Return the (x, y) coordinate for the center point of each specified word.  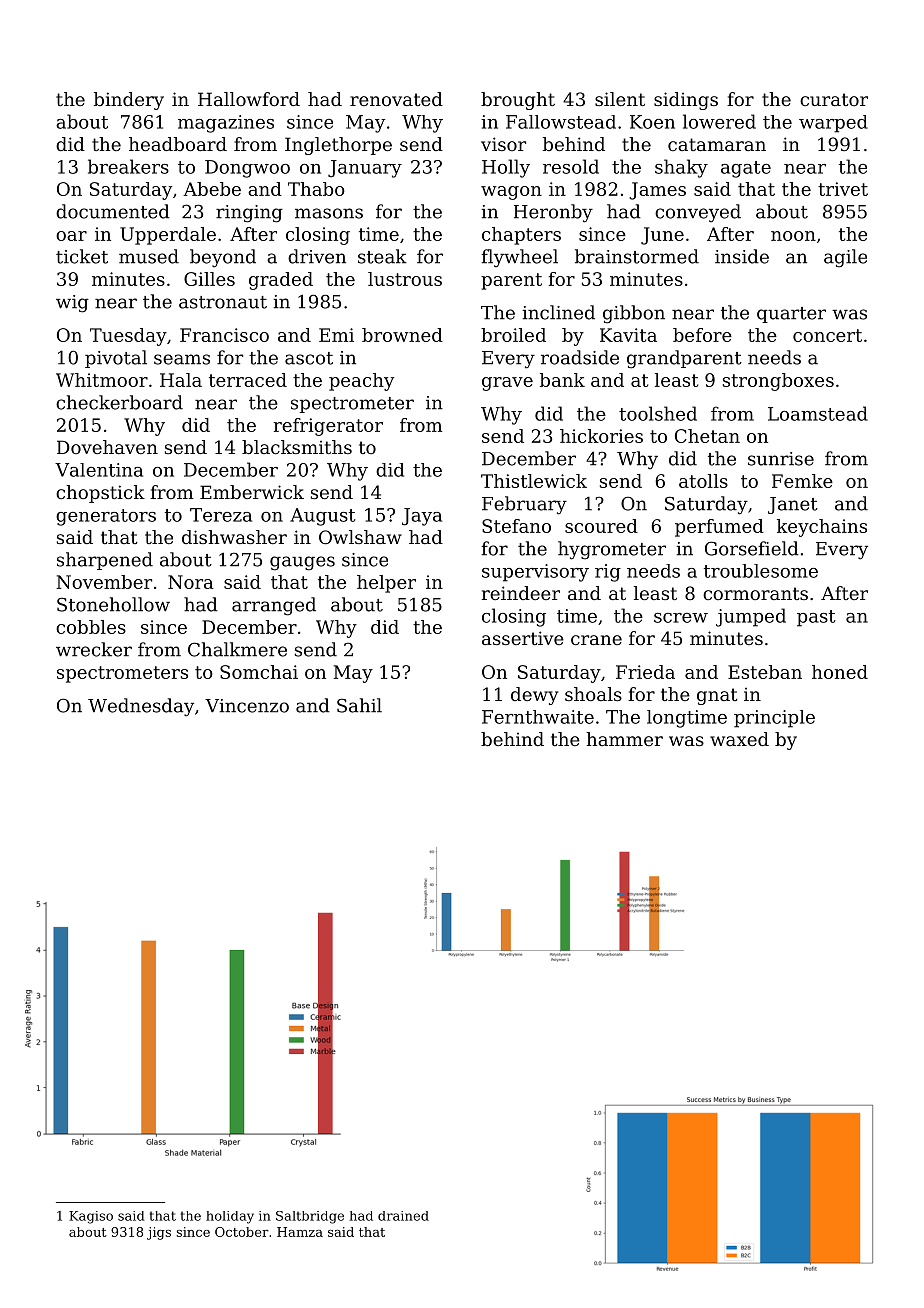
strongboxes (778, 382)
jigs (159, 1233)
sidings (686, 101)
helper (386, 584)
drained (403, 1216)
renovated (396, 99)
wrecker (94, 649)
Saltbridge (310, 1217)
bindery (129, 101)
